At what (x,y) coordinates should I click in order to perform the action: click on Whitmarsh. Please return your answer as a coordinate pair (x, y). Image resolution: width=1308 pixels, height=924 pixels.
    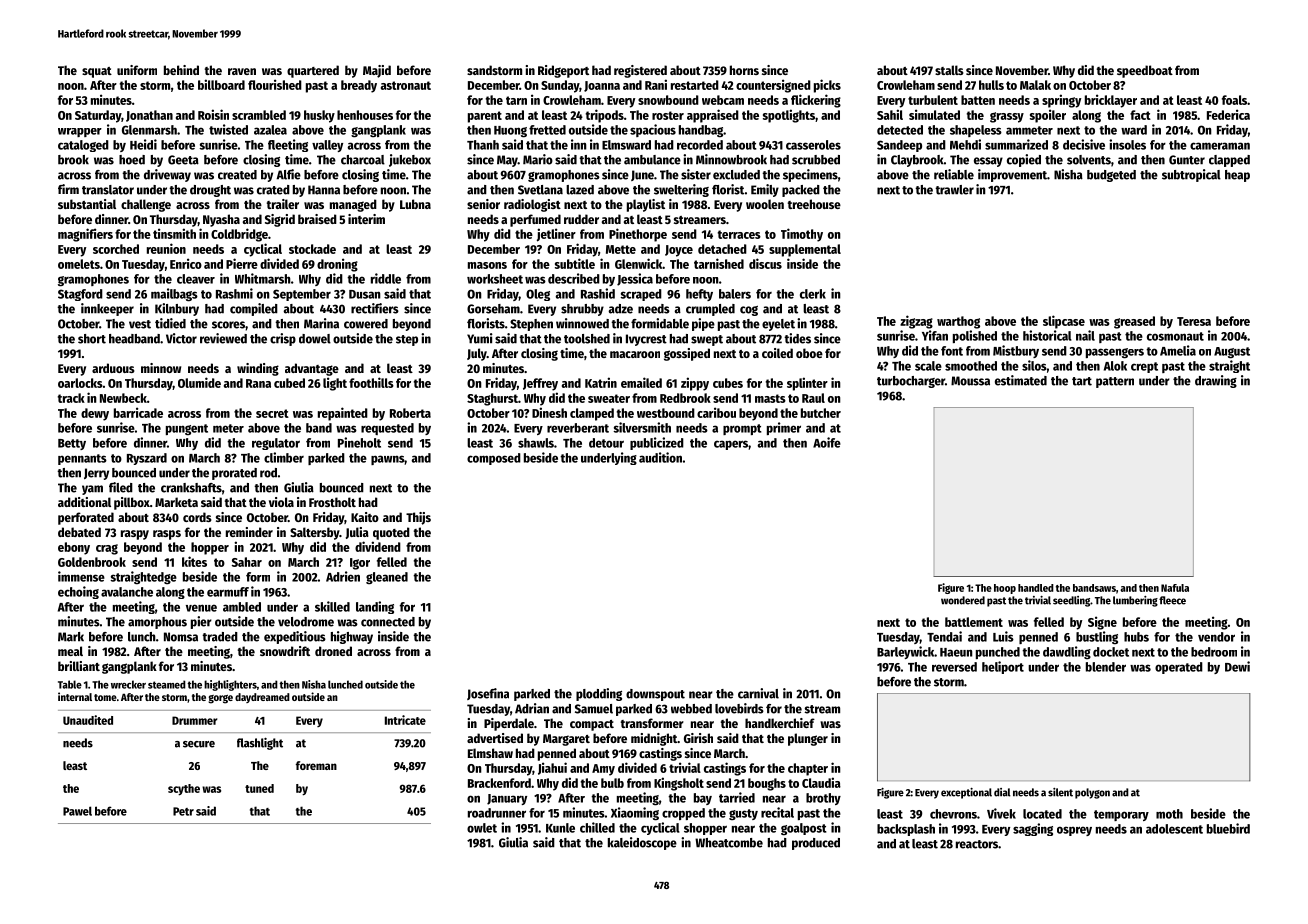
    Looking at the image, I should click on (263, 278).
